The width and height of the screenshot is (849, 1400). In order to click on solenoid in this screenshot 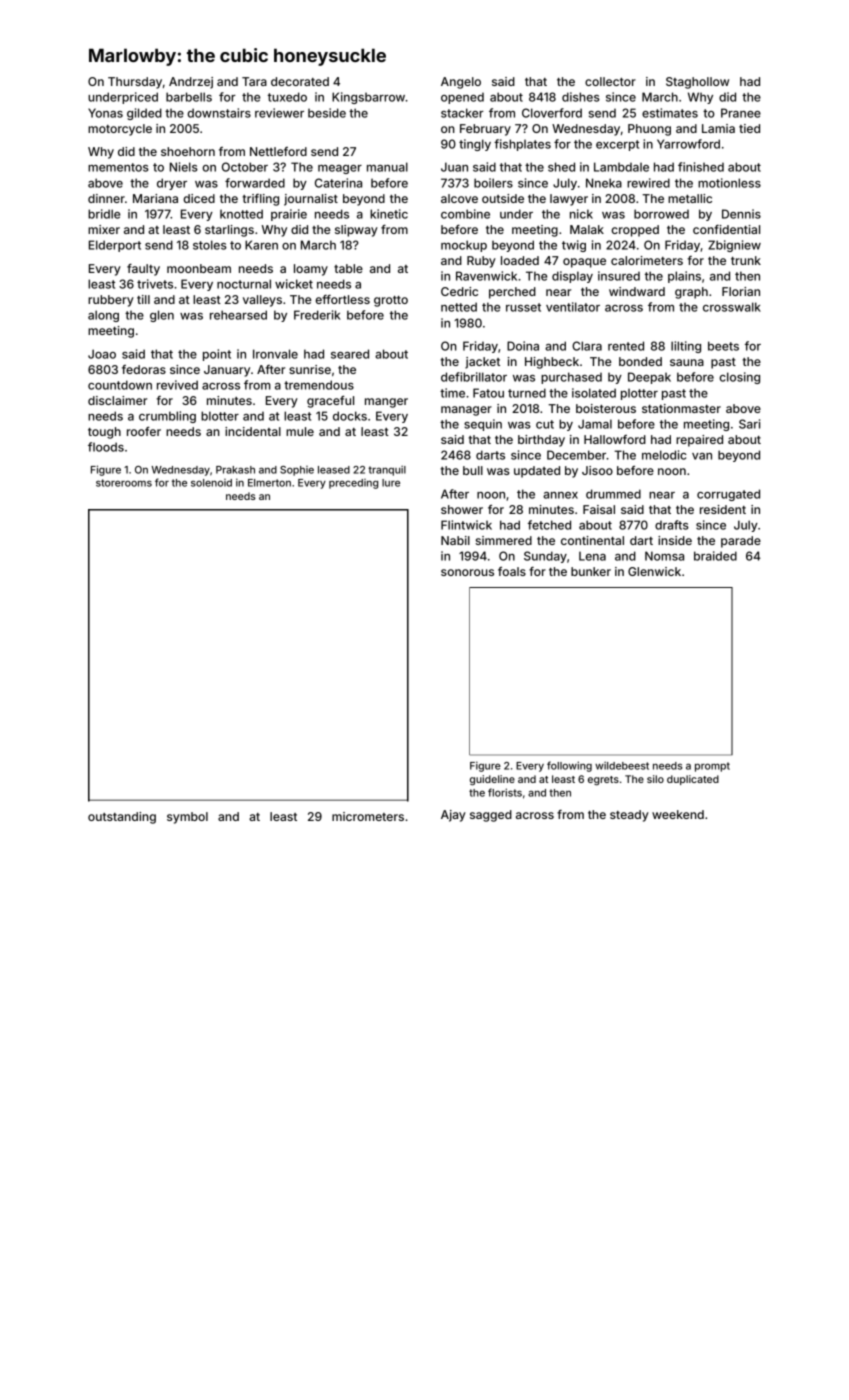, I will do `click(211, 483)`.
